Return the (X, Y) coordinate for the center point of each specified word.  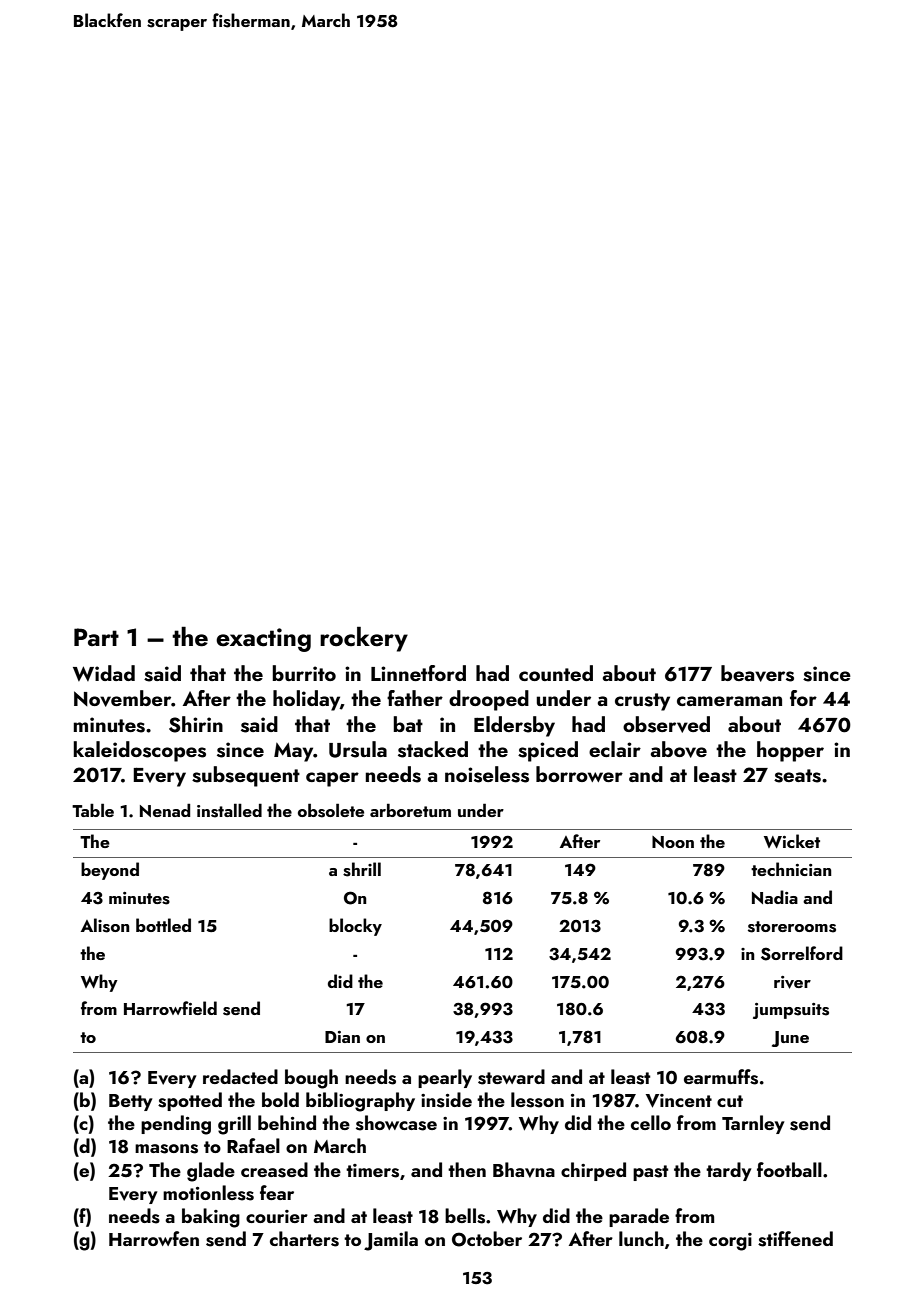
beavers (757, 673)
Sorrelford (802, 953)
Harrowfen (154, 1238)
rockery (364, 639)
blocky (355, 927)
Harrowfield (170, 1008)
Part (96, 637)
